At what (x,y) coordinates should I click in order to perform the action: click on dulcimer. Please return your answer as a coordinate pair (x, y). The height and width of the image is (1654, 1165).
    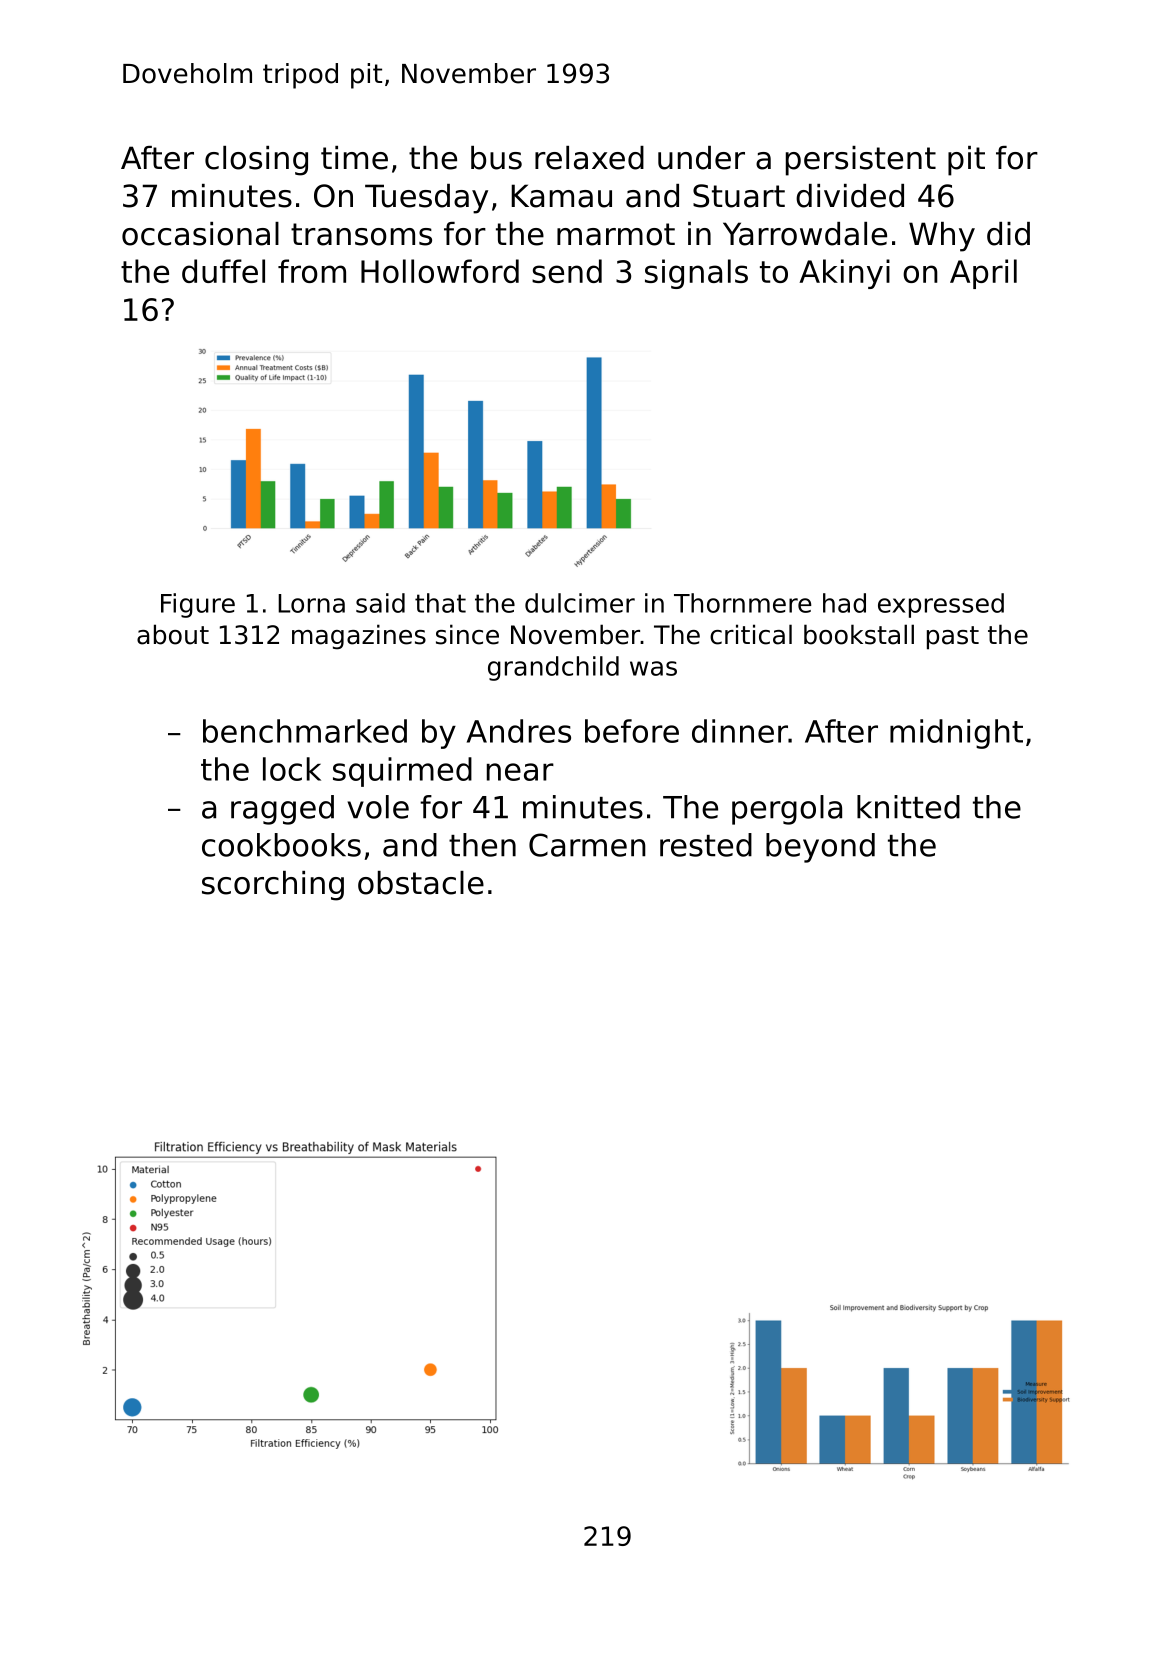
    Looking at the image, I should click on (580, 603).
